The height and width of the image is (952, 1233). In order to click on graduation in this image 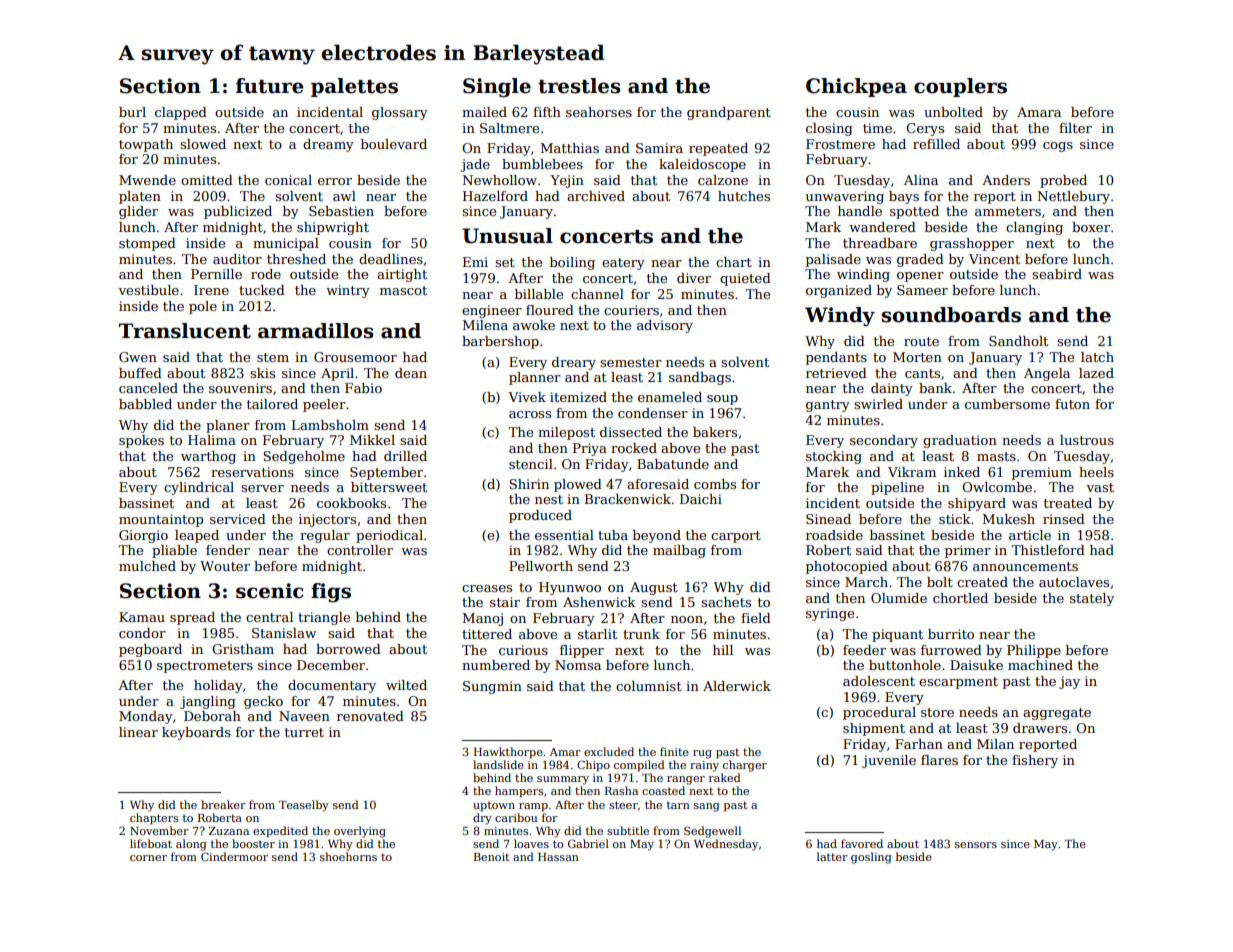, I will do `click(960, 441)`.
